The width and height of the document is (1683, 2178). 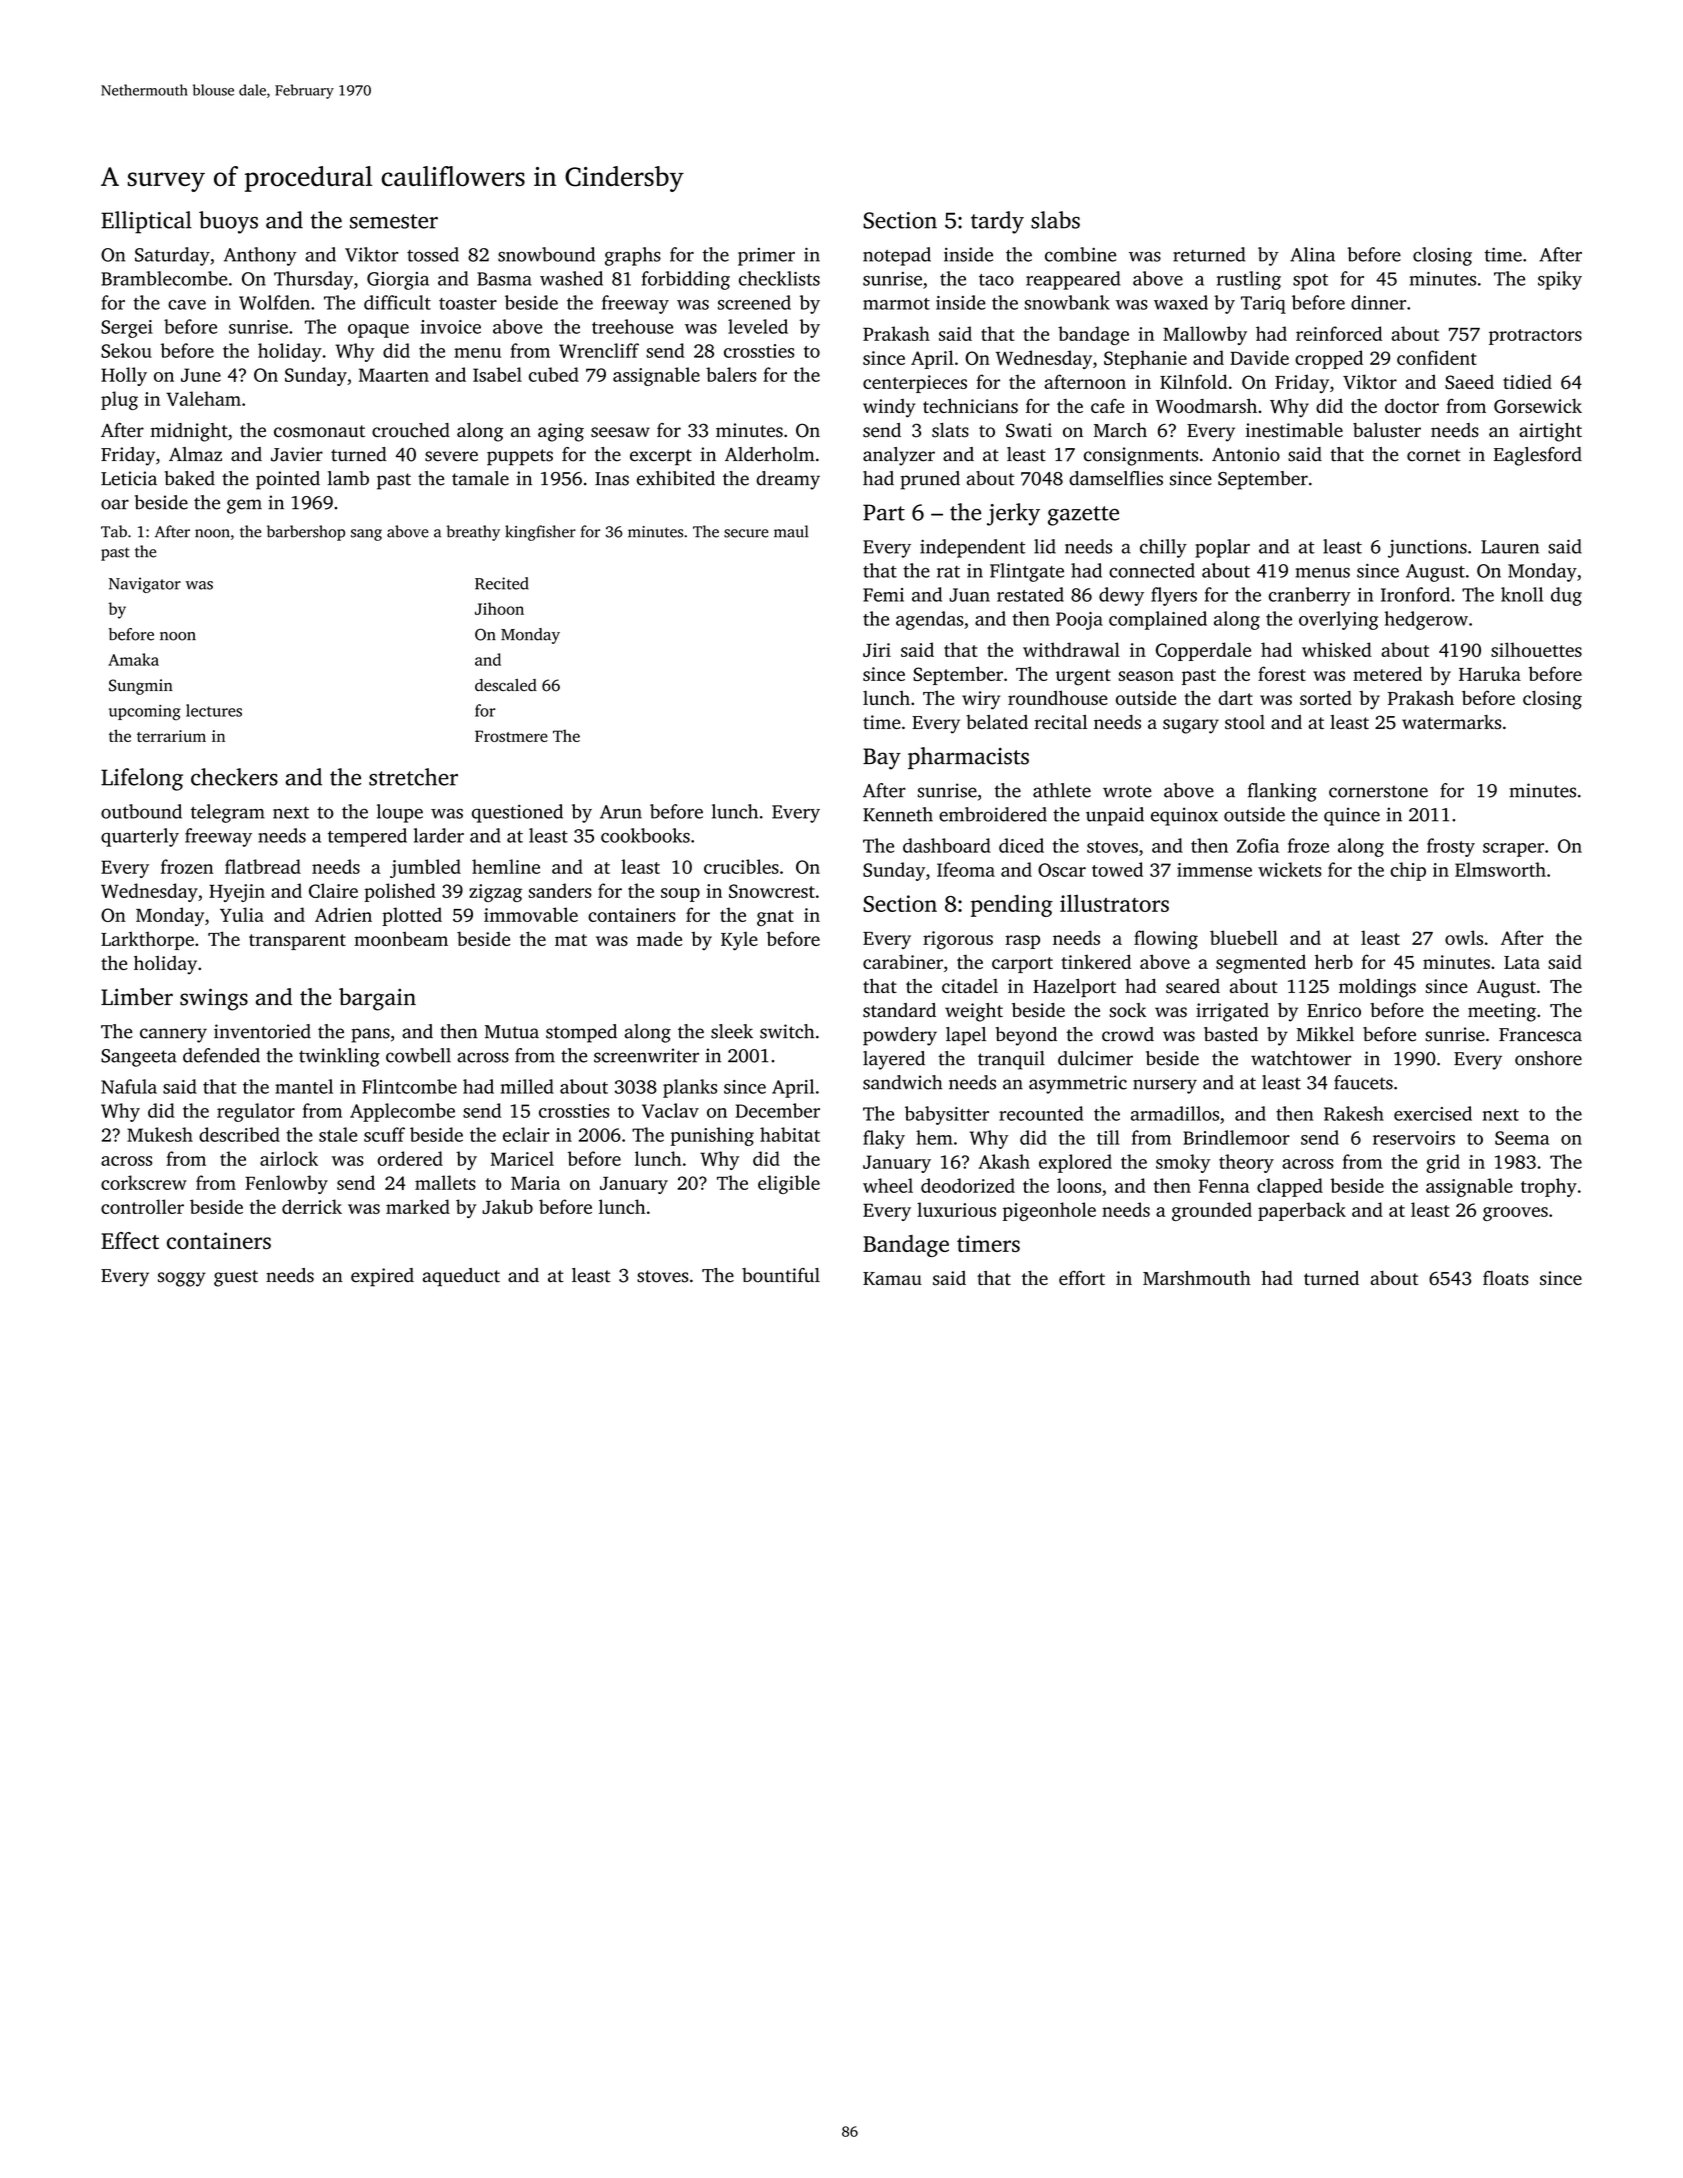 I want to click on primer, so click(x=766, y=257).
